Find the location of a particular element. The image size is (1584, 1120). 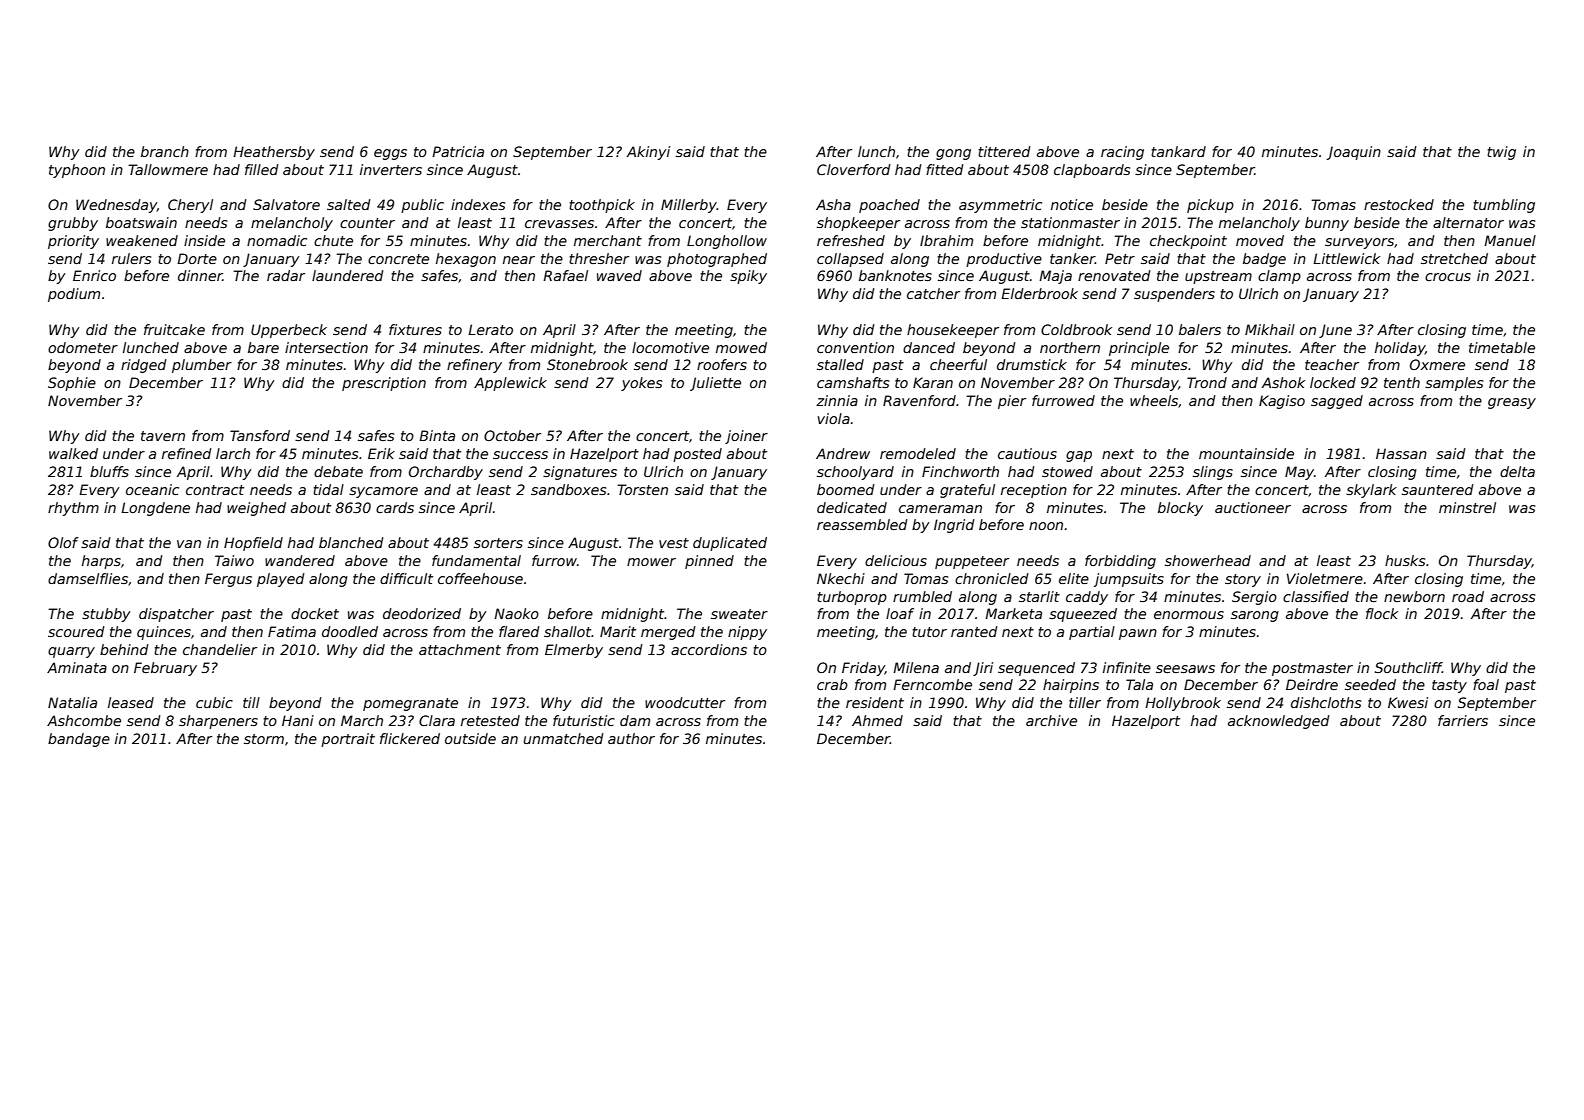

minstrel is located at coordinates (1467, 507).
